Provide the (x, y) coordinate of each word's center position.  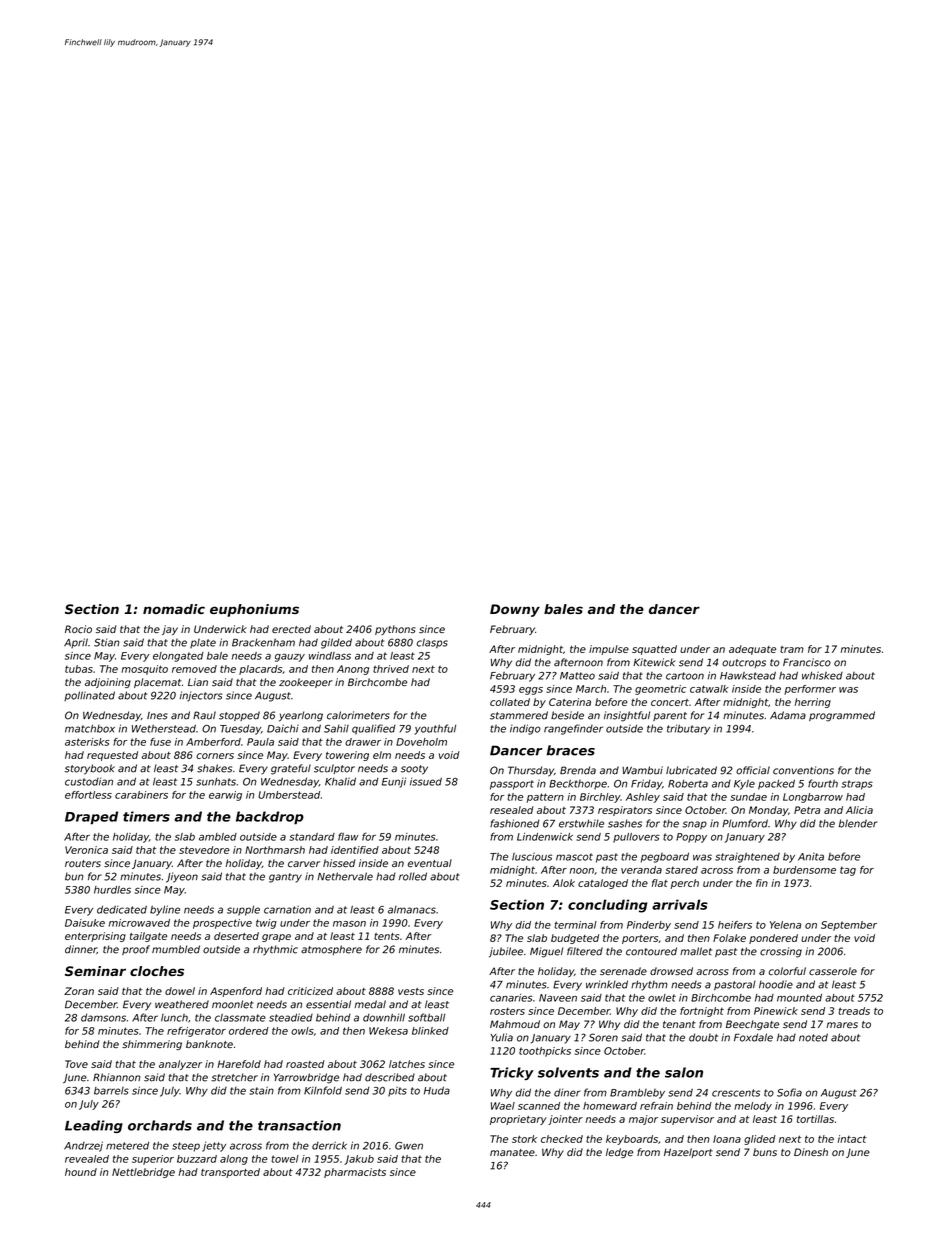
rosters (507, 1011)
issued (426, 781)
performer (810, 690)
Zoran (79, 991)
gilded (336, 643)
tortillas (815, 1119)
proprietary (518, 1120)
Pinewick (776, 1011)
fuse (160, 742)
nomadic (174, 609)
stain (261, 1091)
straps (857, 785)
